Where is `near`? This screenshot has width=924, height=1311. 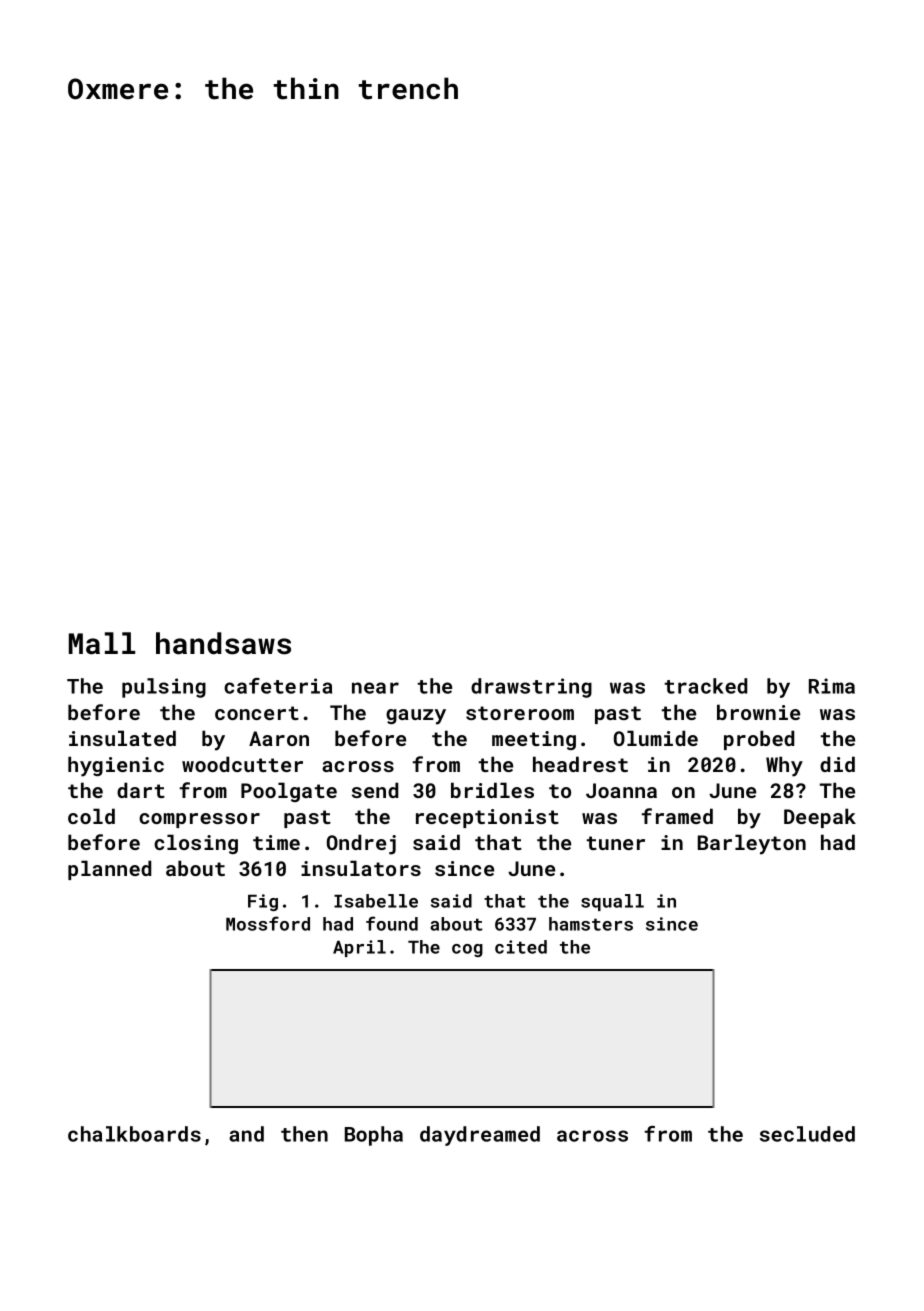
near is located at coordinates (375, 688).
